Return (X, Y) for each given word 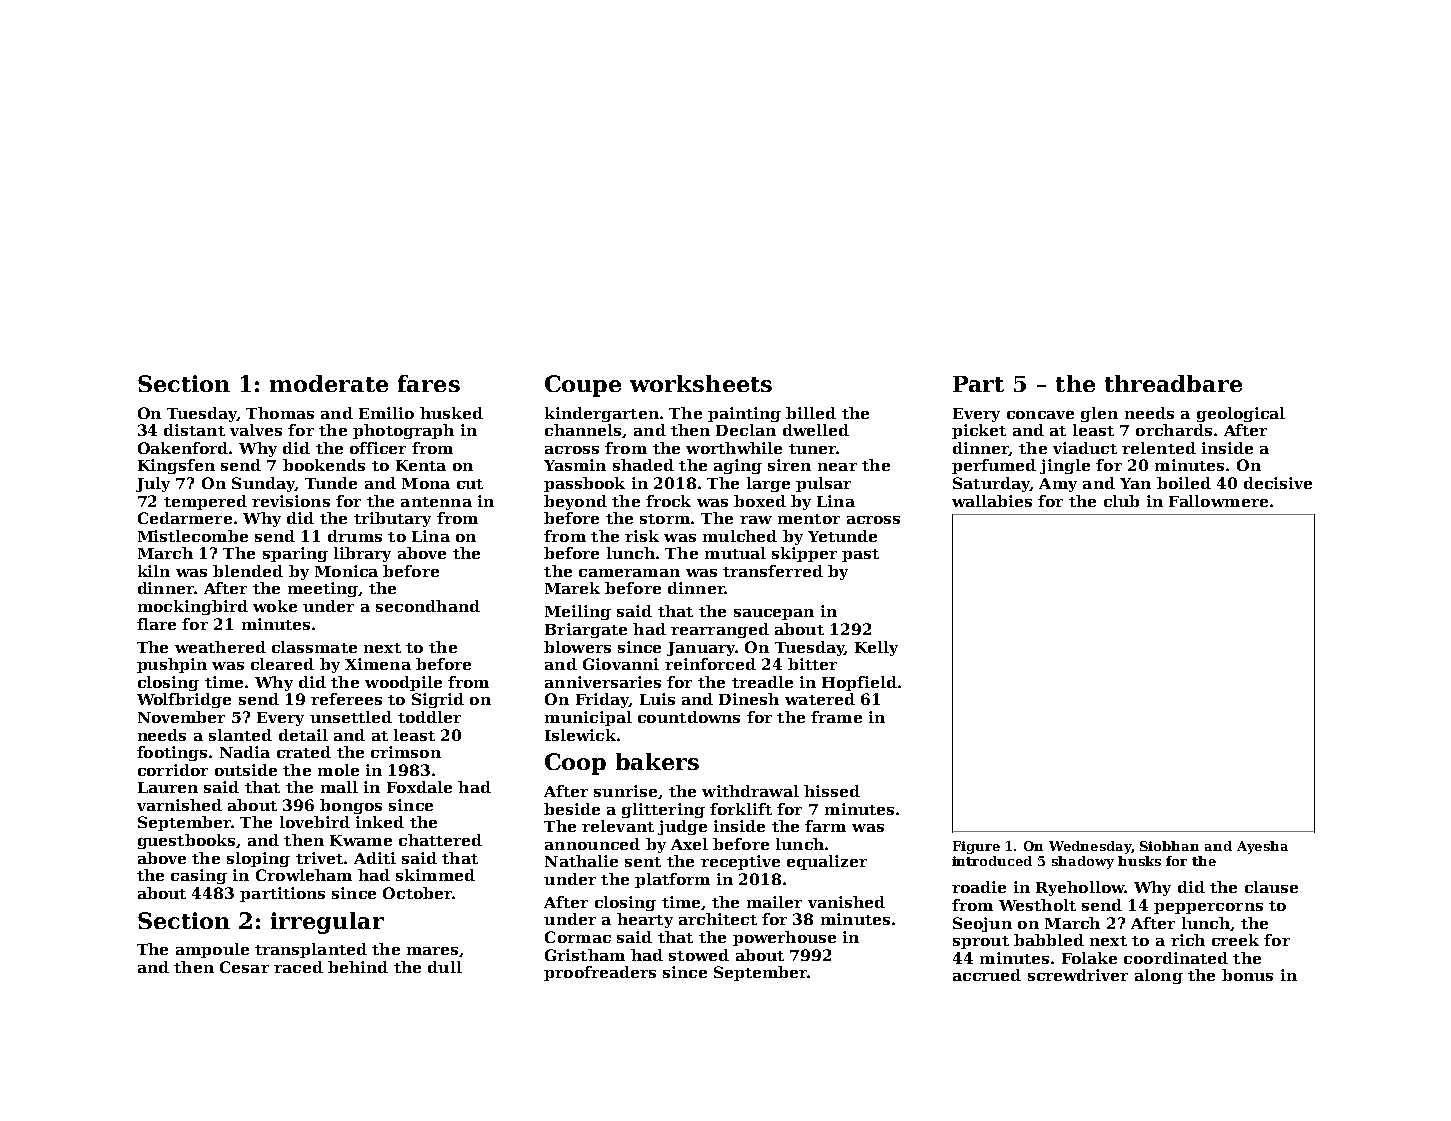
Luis (657, 699)
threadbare (1173, 383)
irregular (327, 923)
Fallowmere (1218, 501)
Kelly (876, 648)
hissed (832, 791)
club (1121, 501)
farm (825, 826)
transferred (773, 571)
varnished (179, 805)
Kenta (421, 465)
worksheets (701, 383)
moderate (329, 383)
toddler (429, 717)
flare (156, 624)
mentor (809, 519)
